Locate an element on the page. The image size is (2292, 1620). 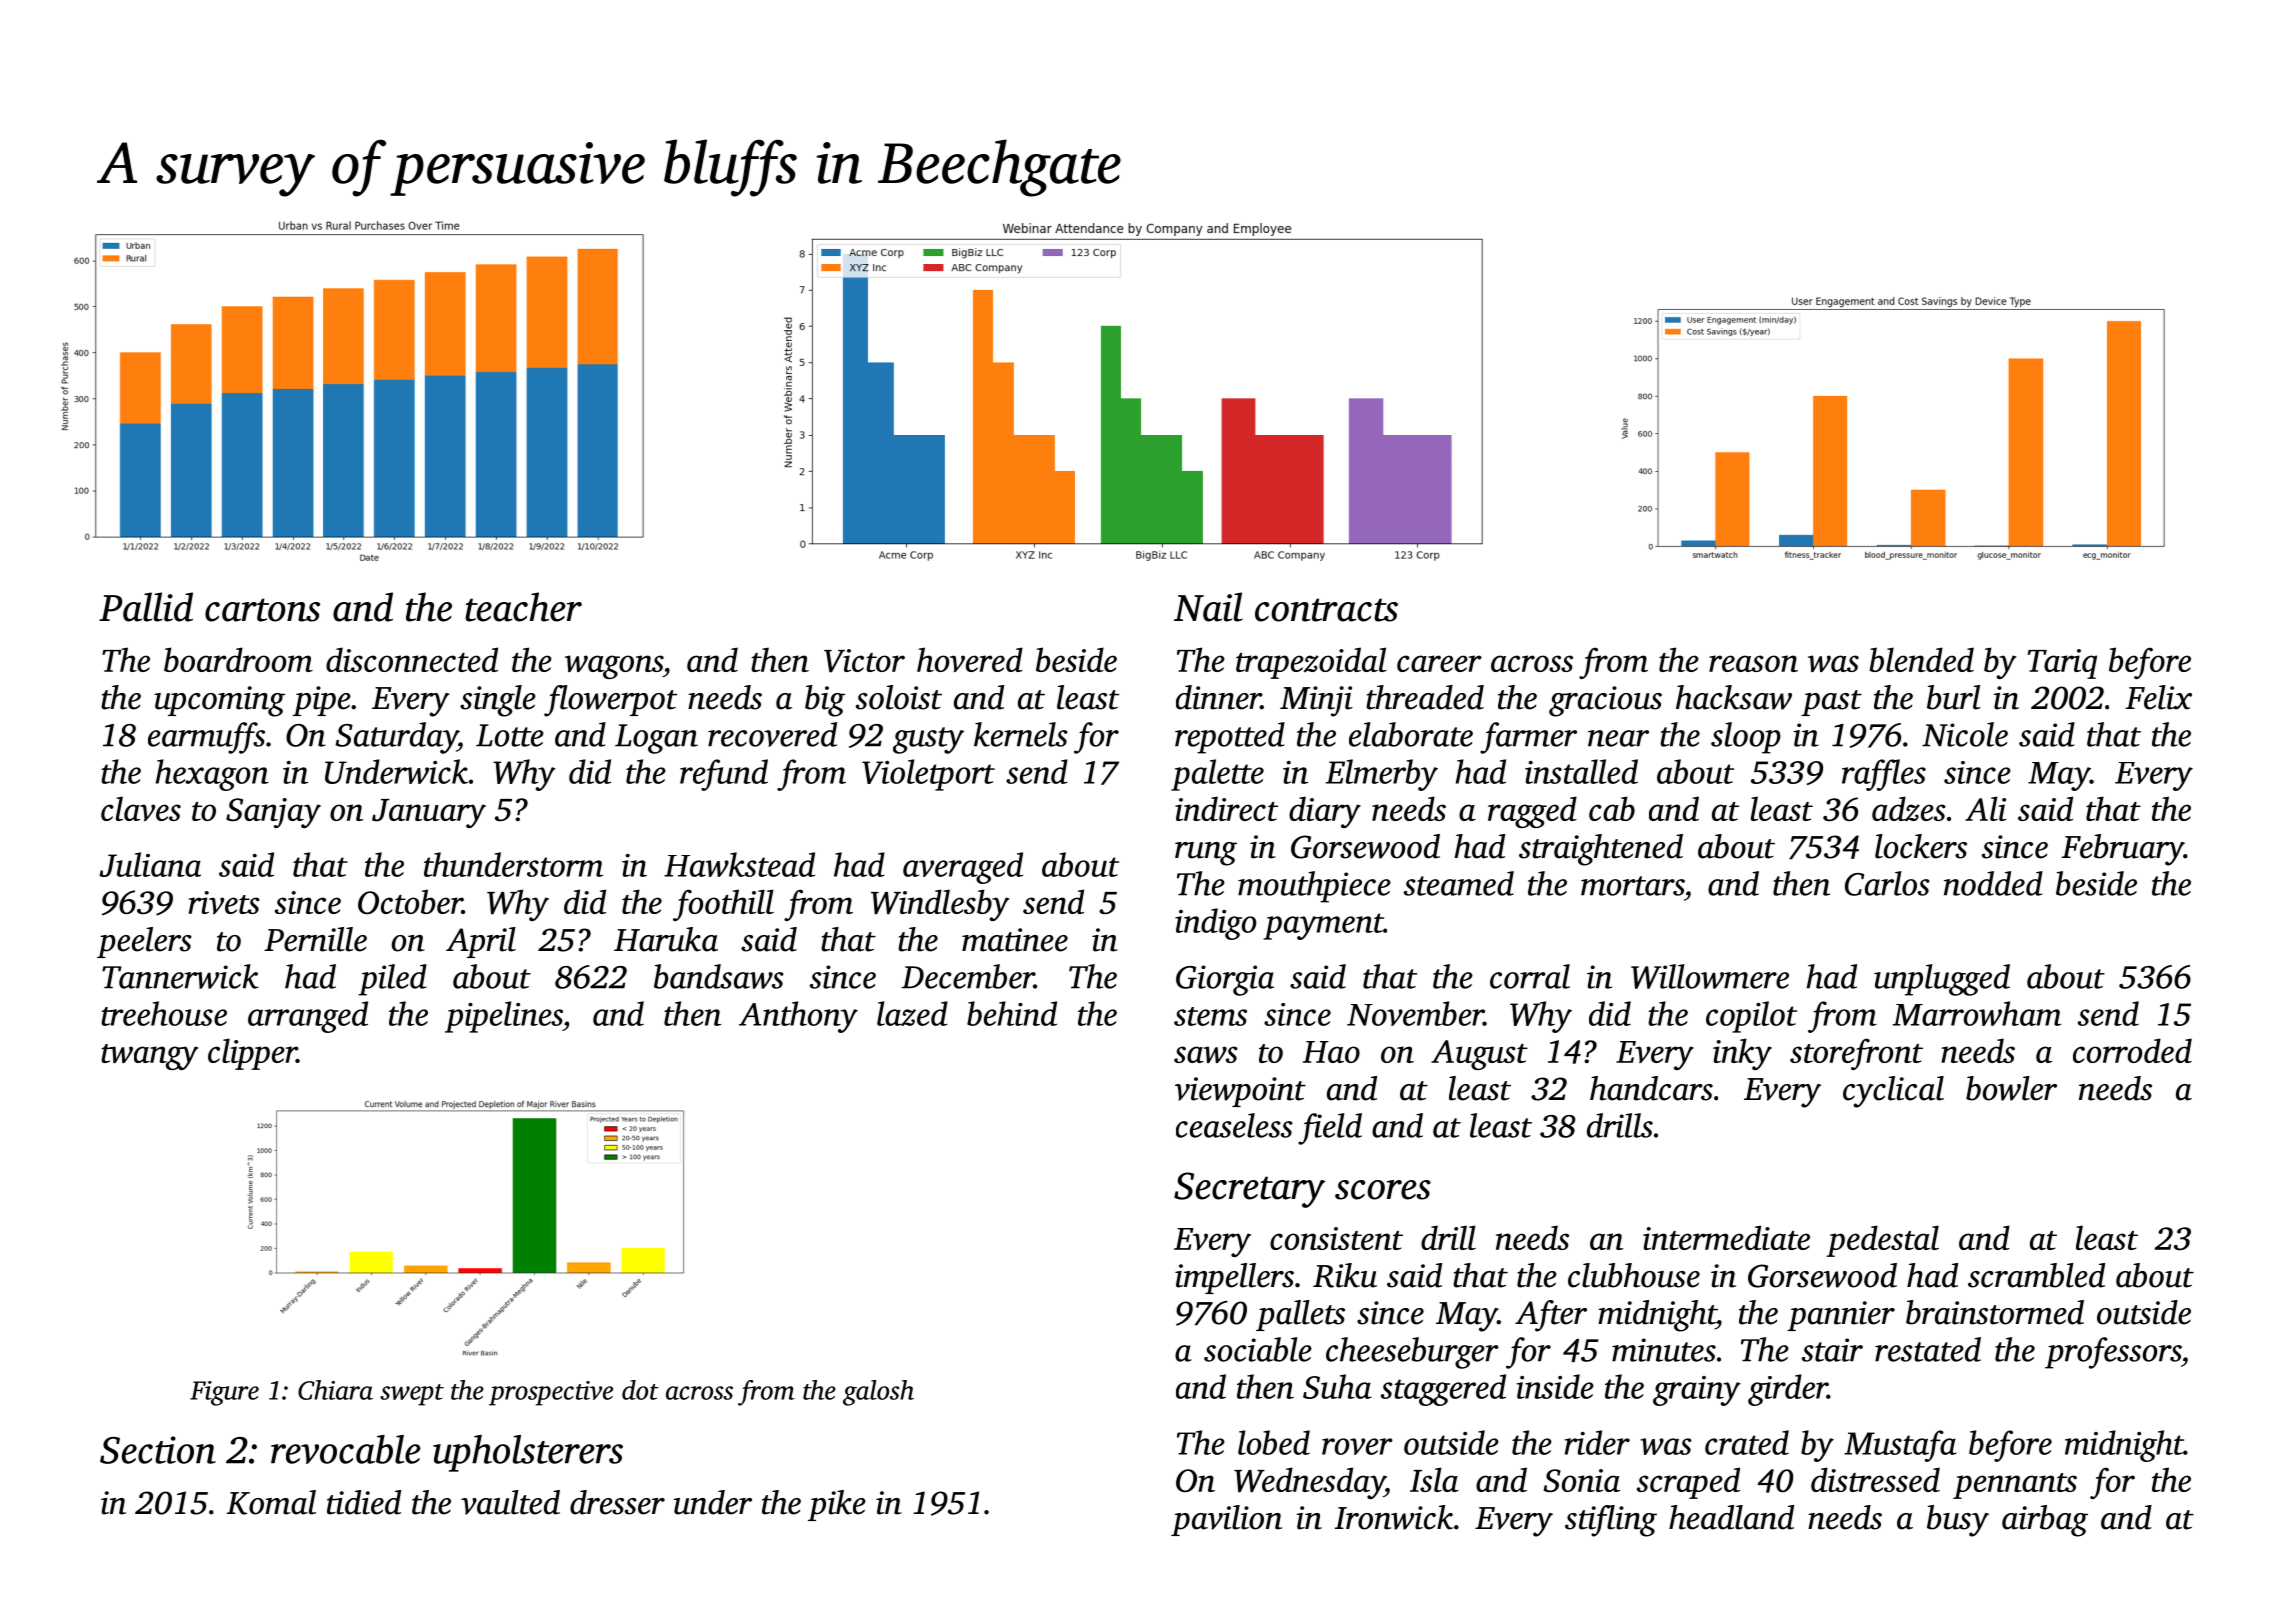
Felix is located at coordinates (2158, 697).
